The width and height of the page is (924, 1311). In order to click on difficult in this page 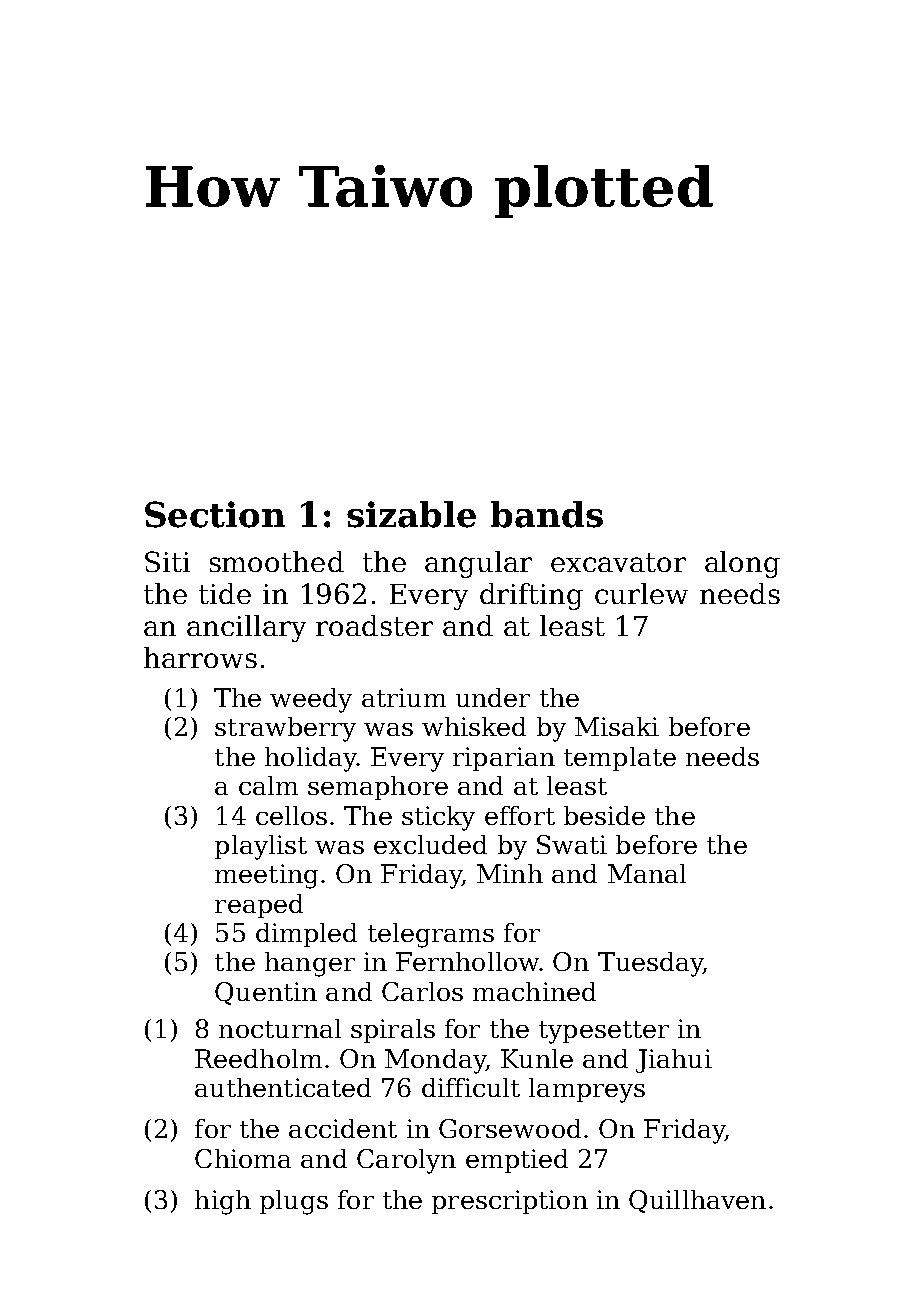, I will do `click(471, 1087)`.
